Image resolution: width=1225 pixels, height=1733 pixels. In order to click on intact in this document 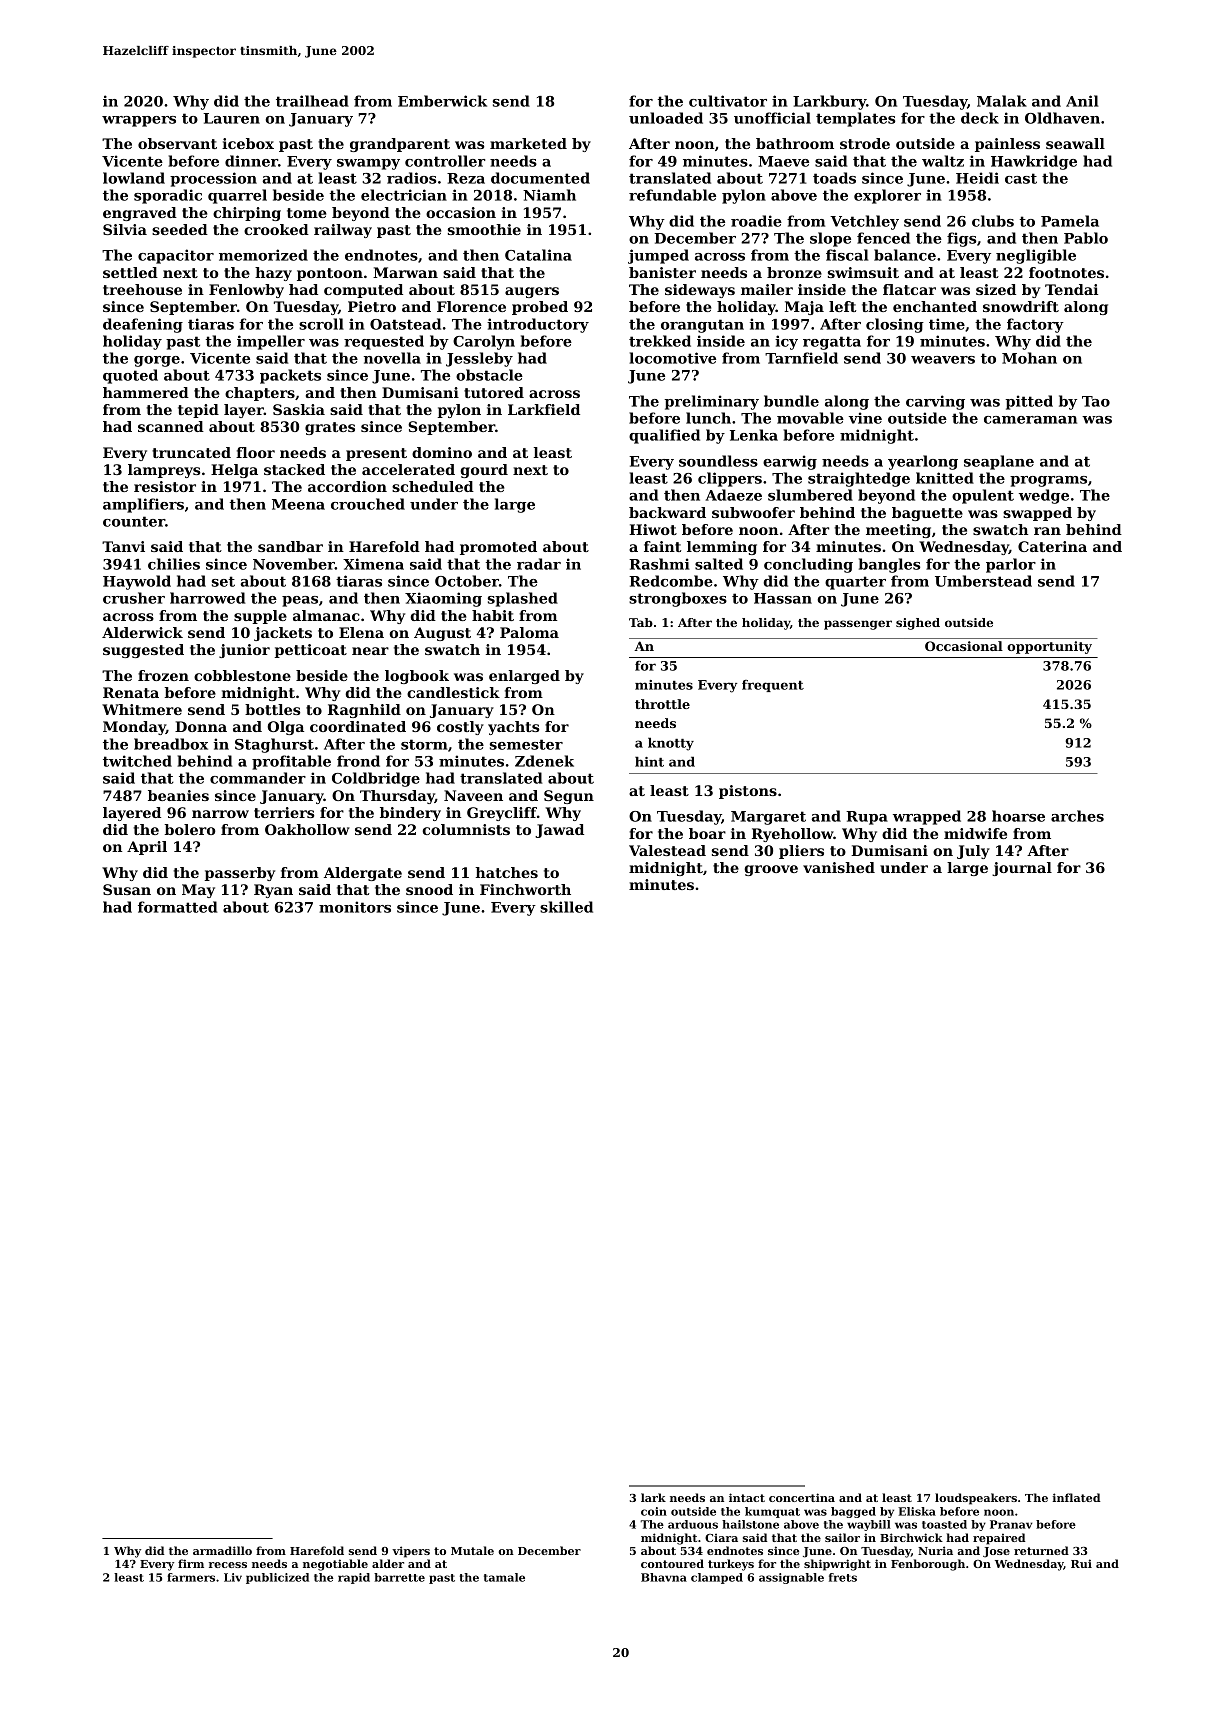, I will do `click(747, 1497)`.
